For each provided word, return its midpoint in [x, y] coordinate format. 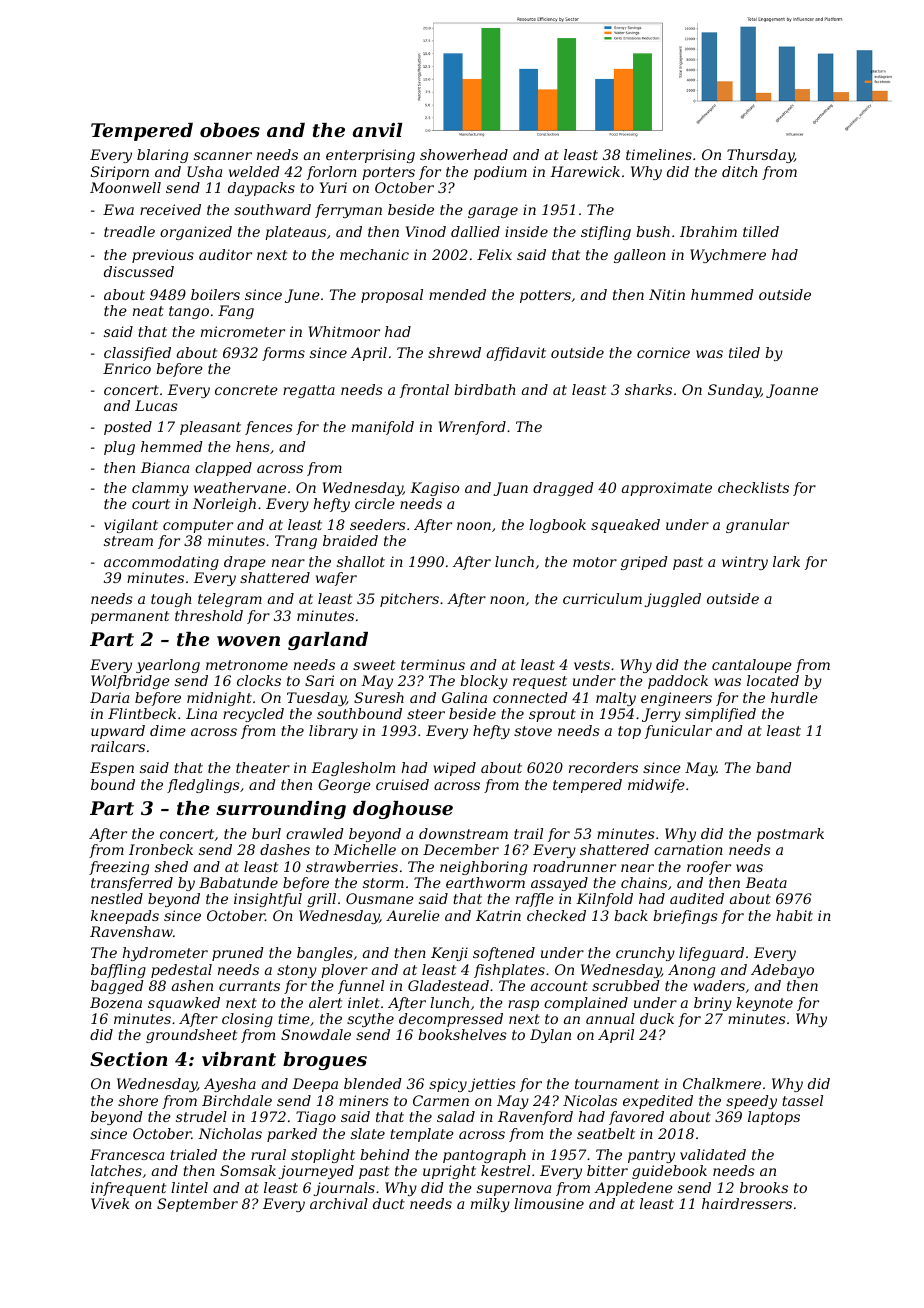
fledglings [203, 786]
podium [500, 173]
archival [339, 1203]
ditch [740, 171]
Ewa [118, 209]
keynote [764, 1004]
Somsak [248, 1170]
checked [556, 915]
